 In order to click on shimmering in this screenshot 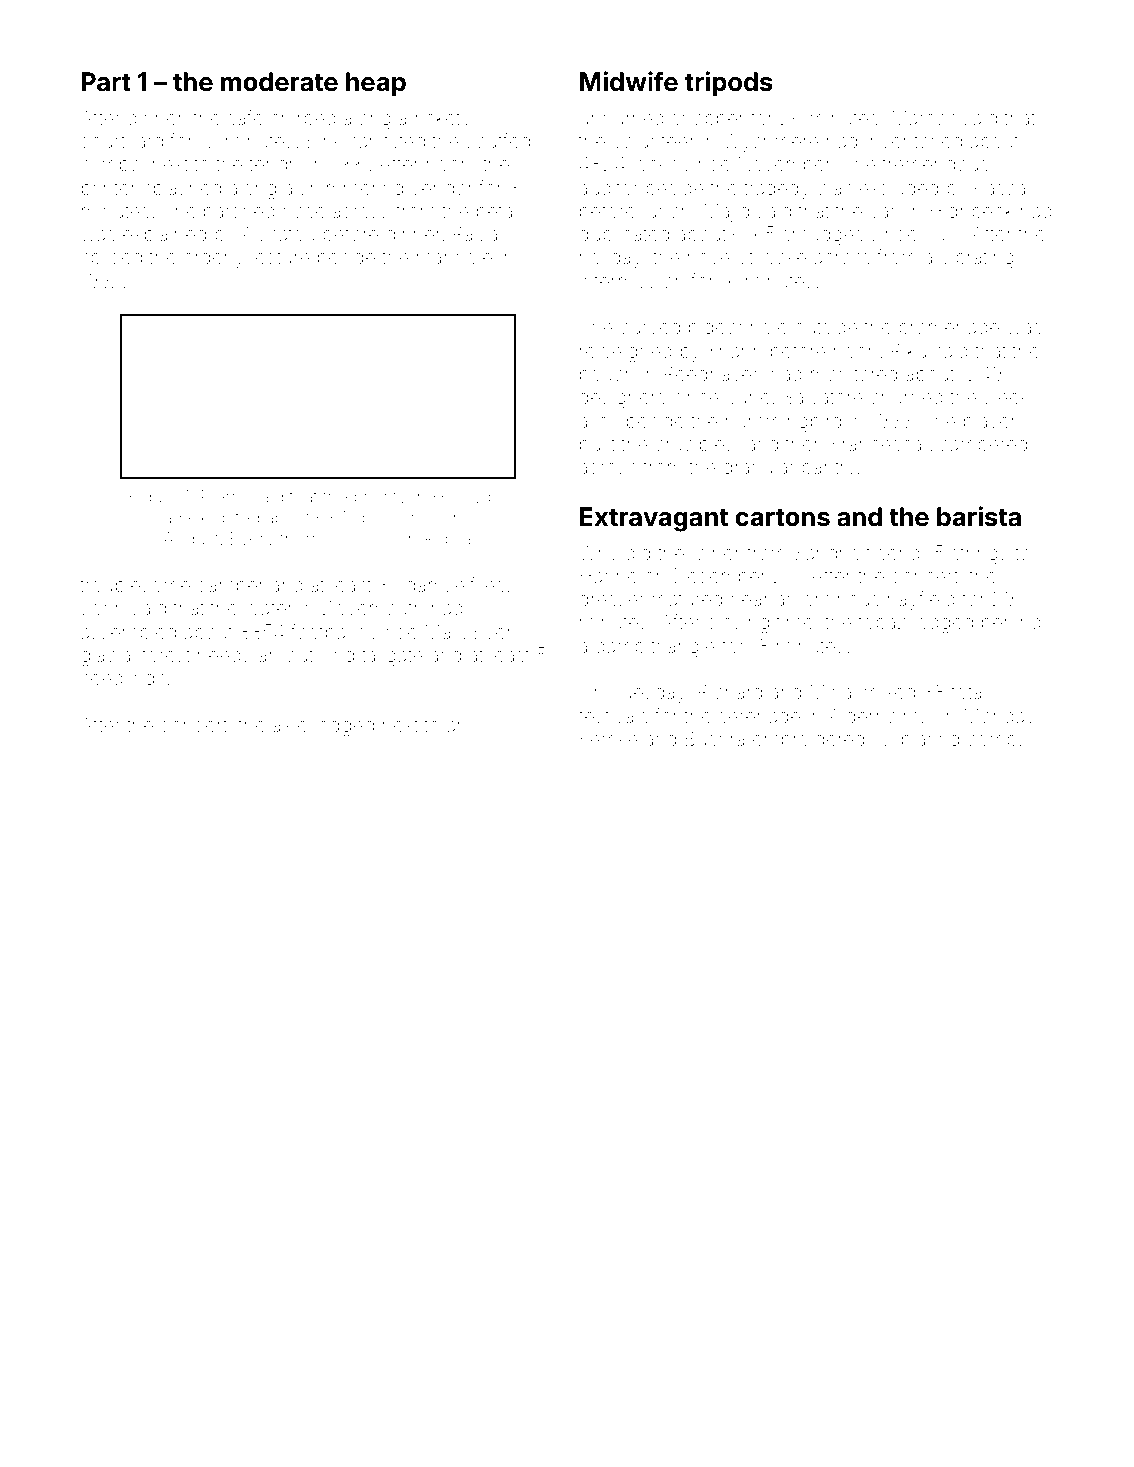, I will do `click(352, 190)`.
